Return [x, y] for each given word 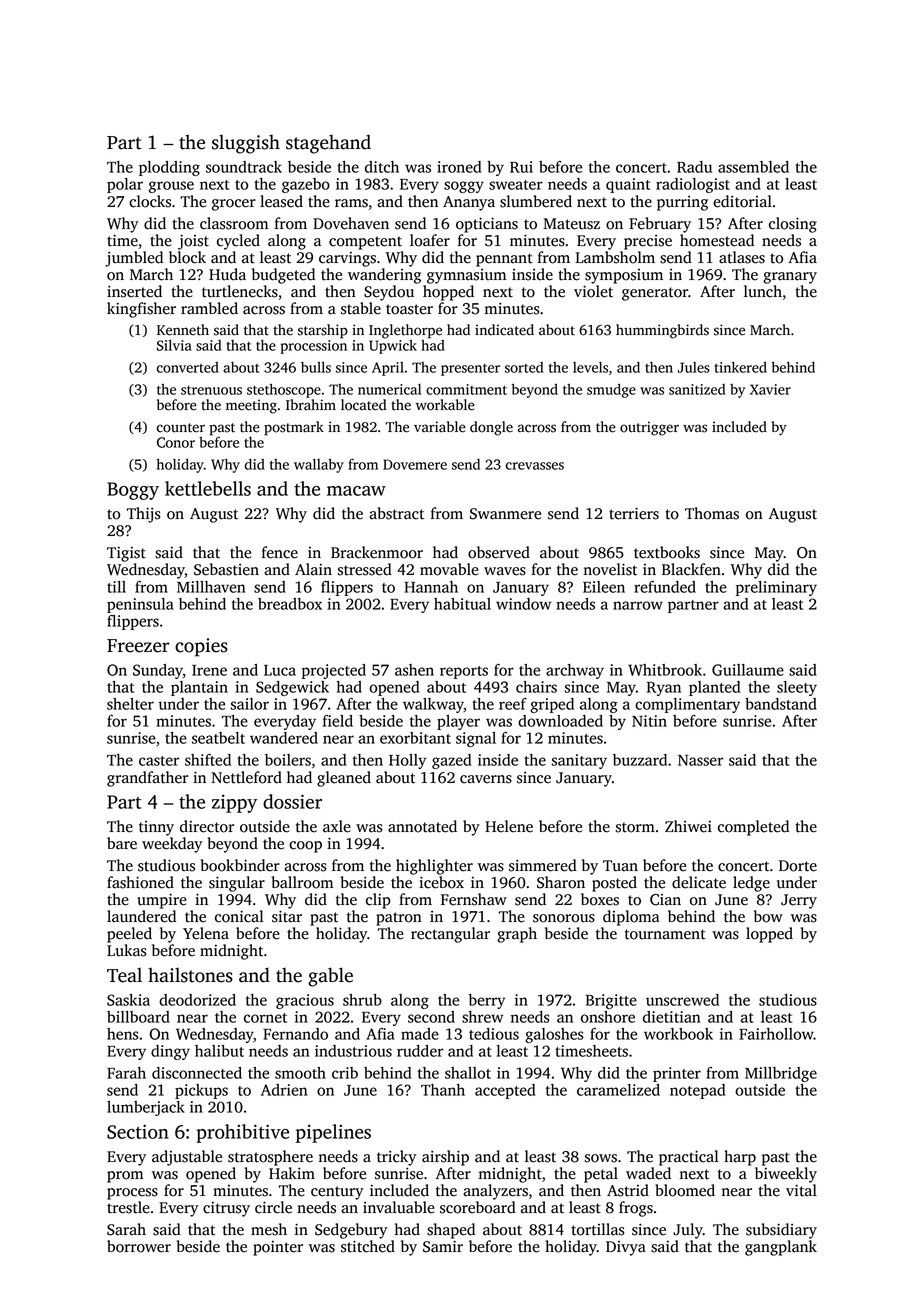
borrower [139, 1246]
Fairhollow [776, 1034]
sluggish [246, 144]
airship [445, 1158]
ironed [459, 167]
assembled [753, 167]
